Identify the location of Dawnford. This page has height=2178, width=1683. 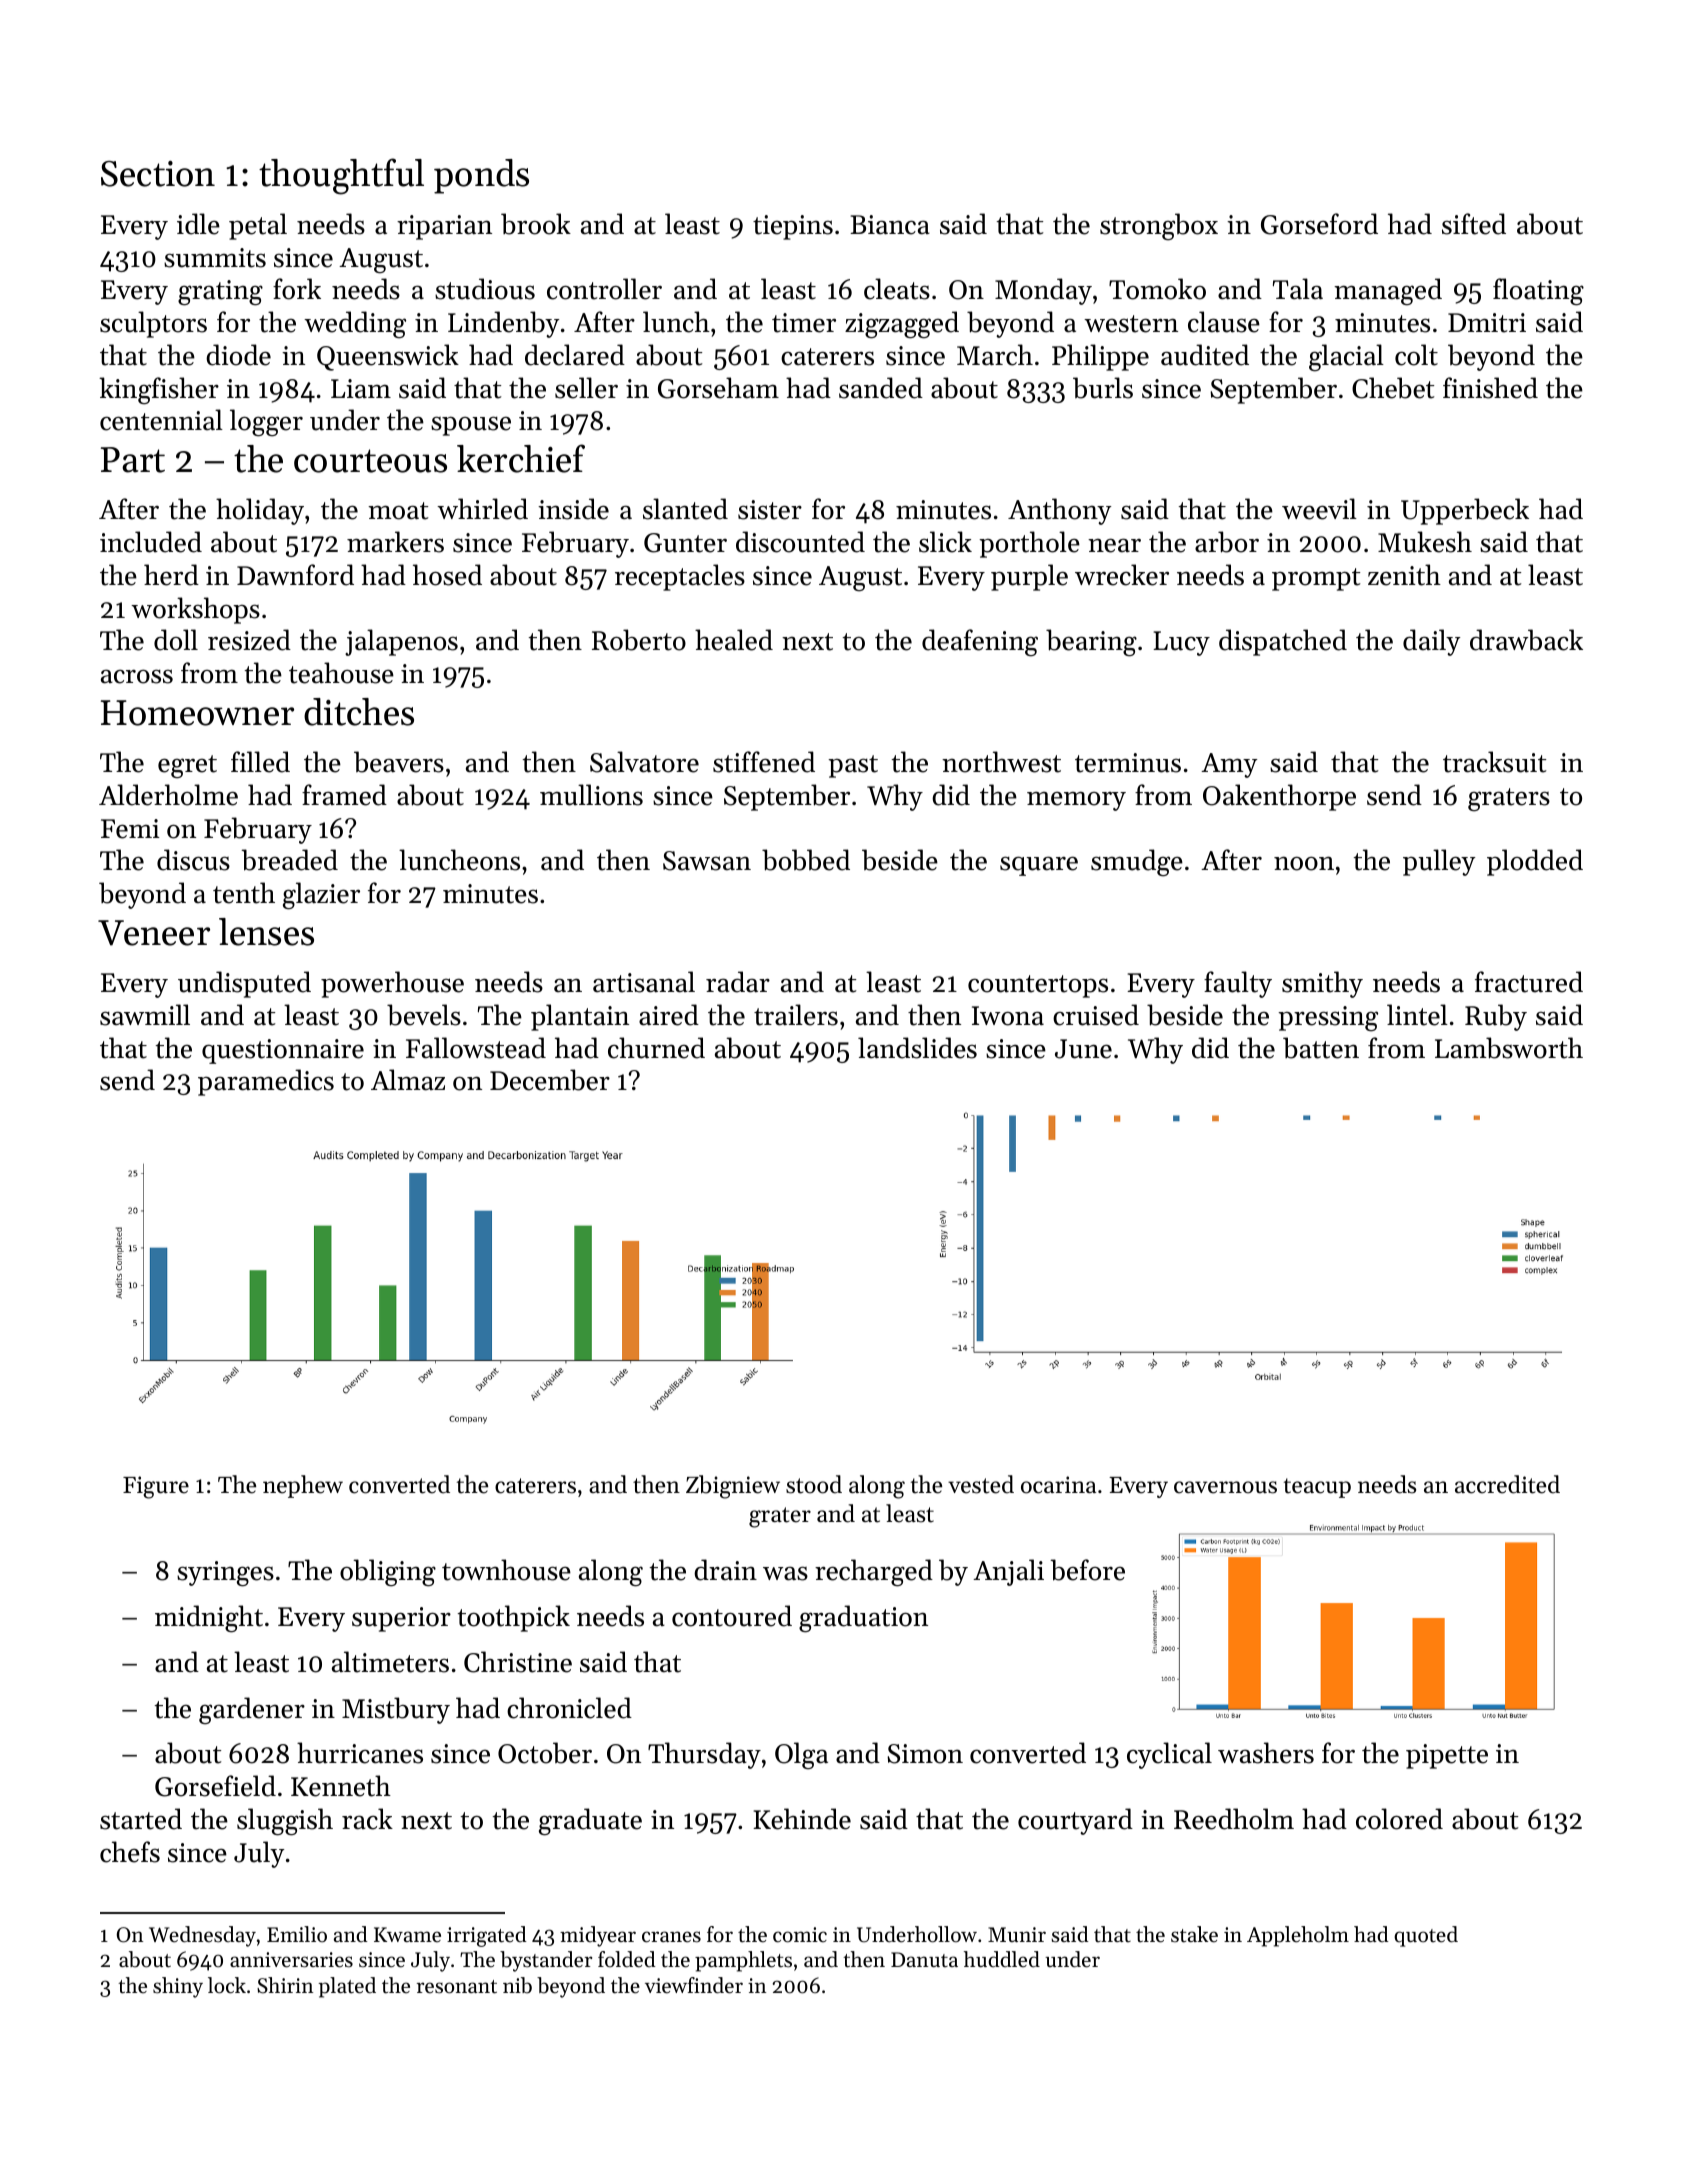
(295, 575).
